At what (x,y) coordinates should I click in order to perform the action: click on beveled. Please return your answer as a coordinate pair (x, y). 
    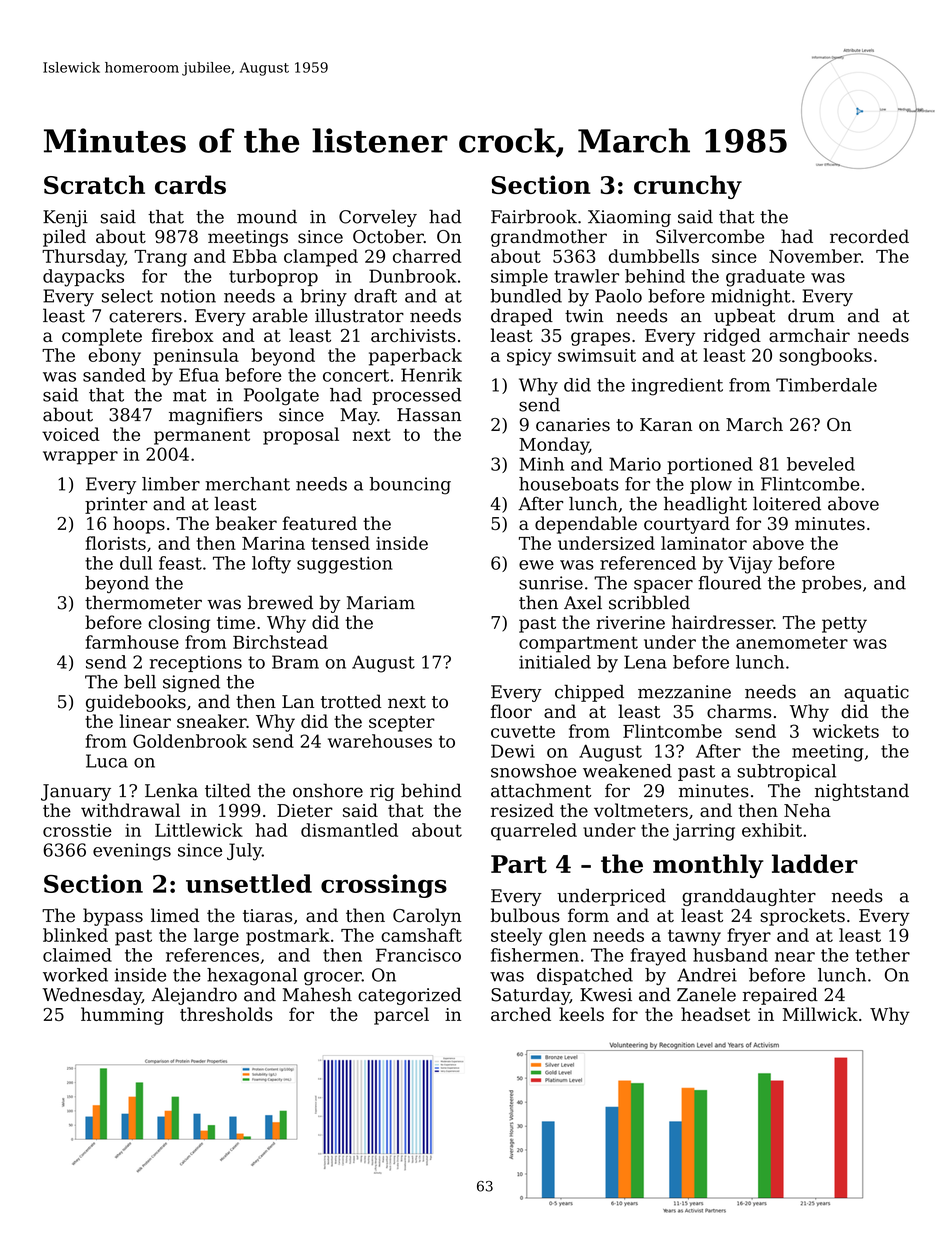
    Looking at the image, I should click on (821, 464).
